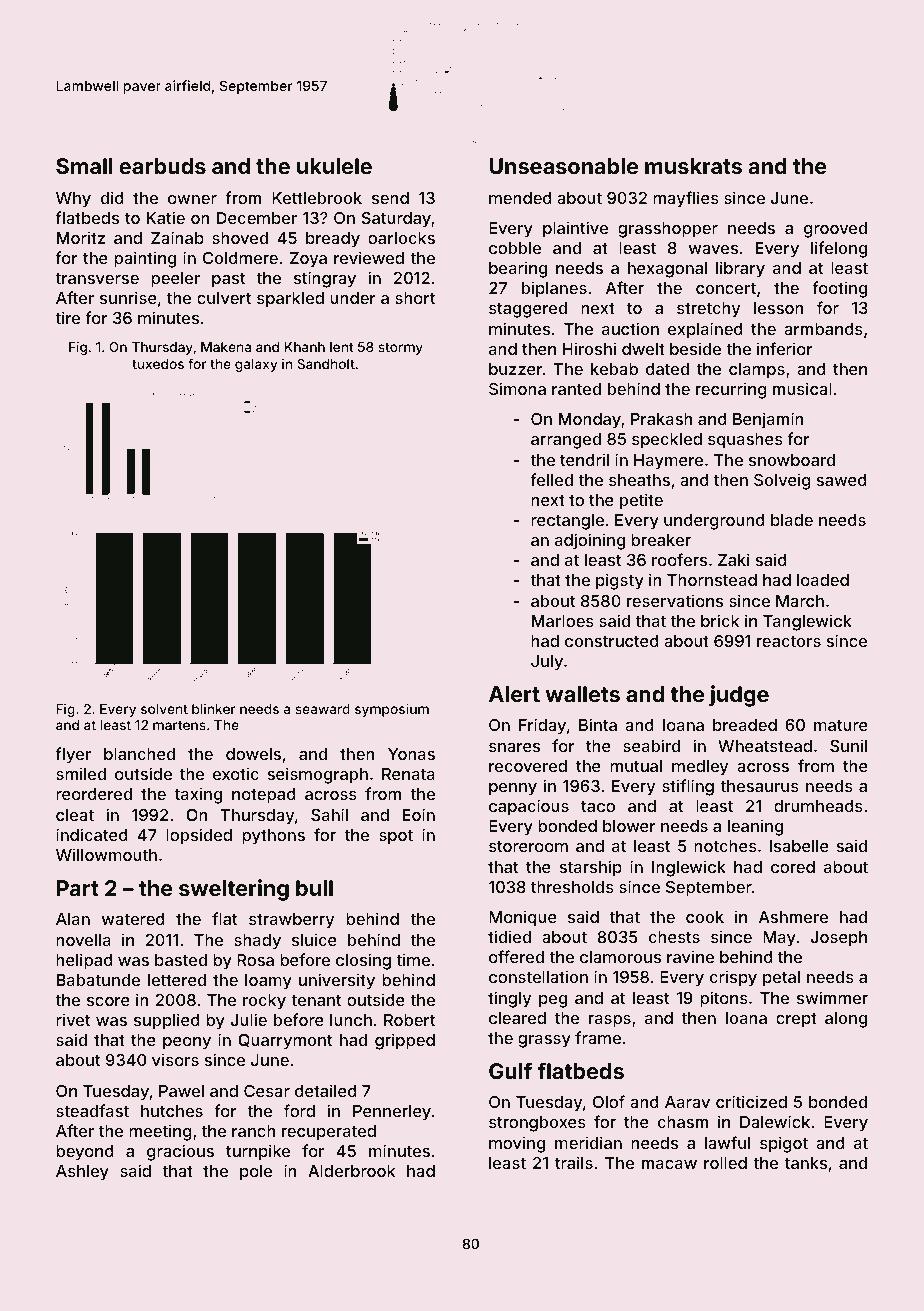 The width and height of the screenshot is (924, 1311). Describe the element at coordinates (832, 997) in the screenshot. I see `swimmer` at that location.
